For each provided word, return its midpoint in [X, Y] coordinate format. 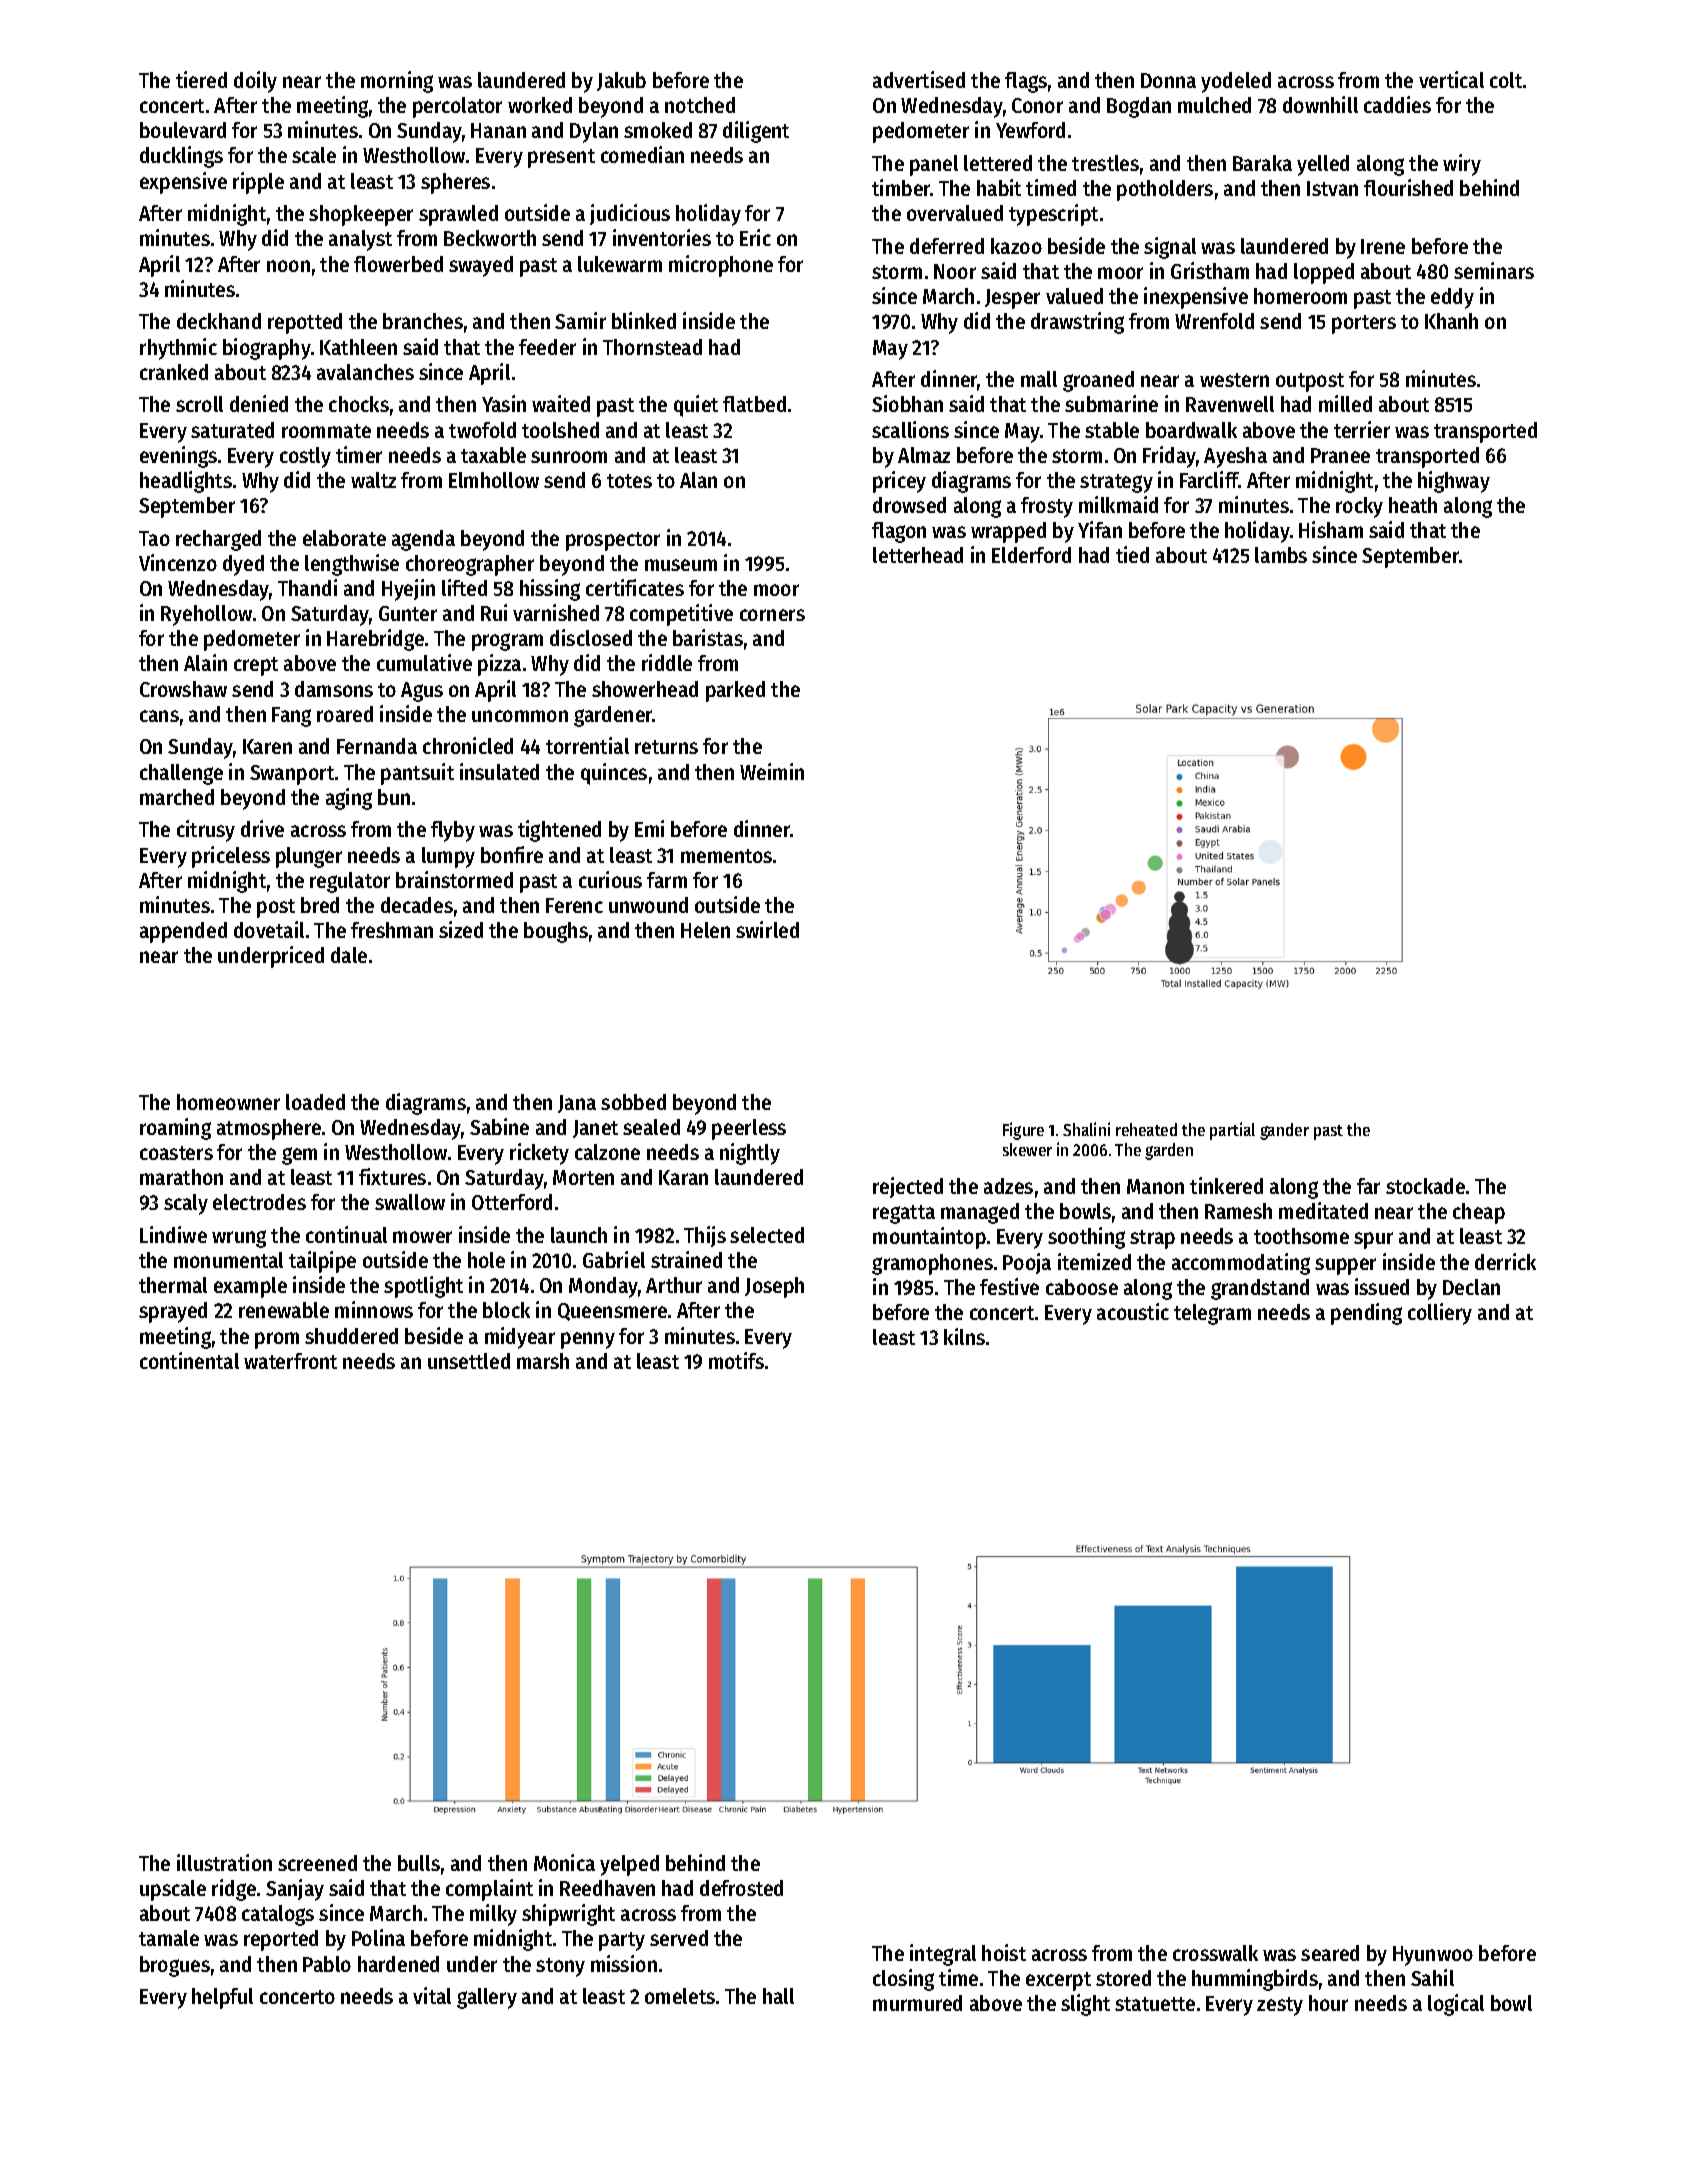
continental [189, 1360]
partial [1232, 1131]
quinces [614, 774]
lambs [1281, 555]
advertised [919, 79]
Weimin [772, 771]
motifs [736, 1360]
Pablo [327, 1964]
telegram [1212, 1314]
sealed [651, 1127]
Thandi [307, 587]
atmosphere [269, 1129]
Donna [1168, 80]
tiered [201, 79]
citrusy [206, 831]
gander [1284, 1131]
